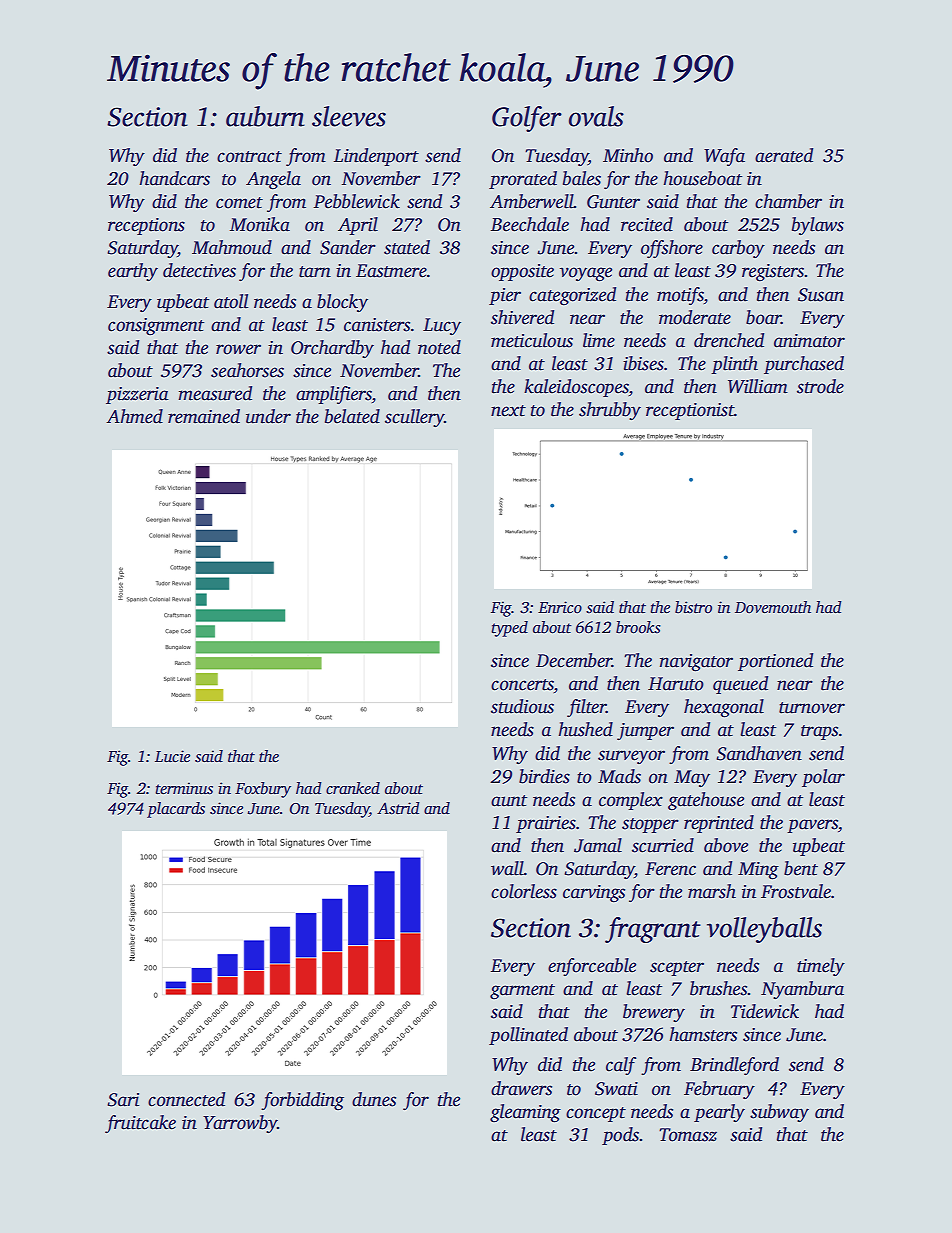  What do you see at coordinates (407, 247) in the page?
I see `stated` at bounding box center [407, 247].
